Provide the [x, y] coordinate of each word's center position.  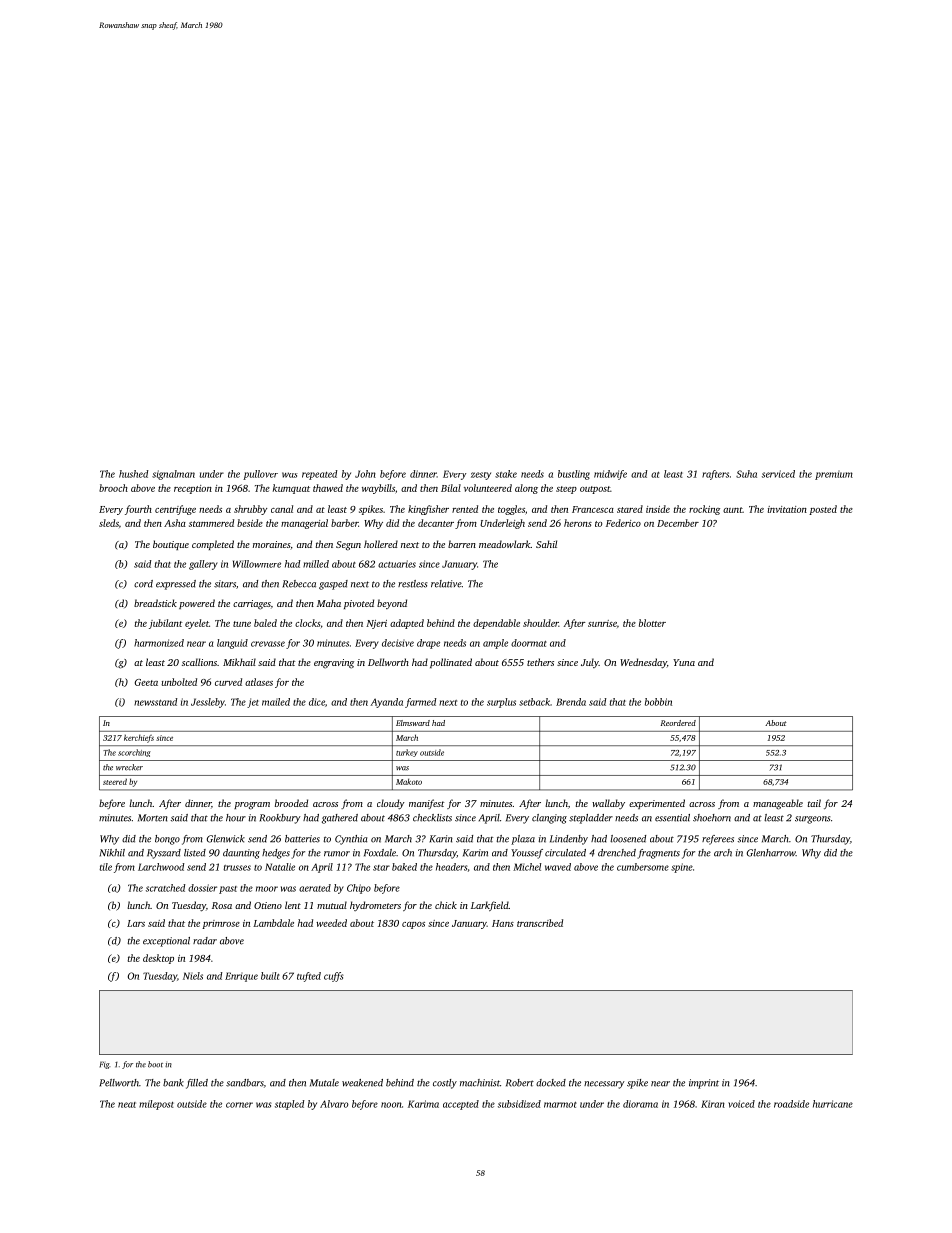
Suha [746, 474]
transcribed [540, 923]
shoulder [541, 623]
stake [506, 474]
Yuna [684, 662]
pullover [260, 475]
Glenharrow [771, 853]
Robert [520, 1083]
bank [173, 1083]
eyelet [197, 624]
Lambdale [273, 923]
